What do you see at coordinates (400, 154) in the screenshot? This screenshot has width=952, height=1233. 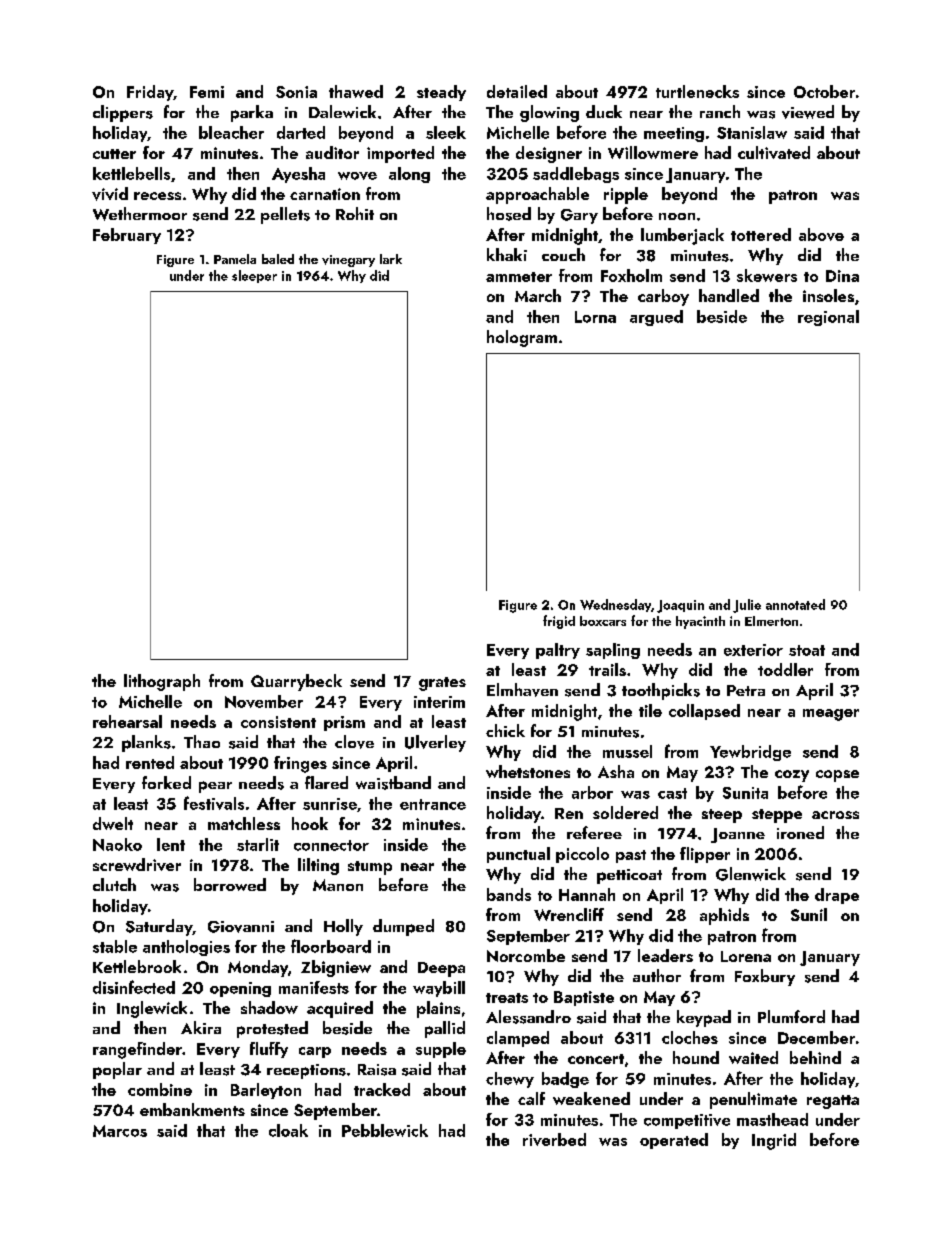 I see `imported` at bounding box center [400, 154].
